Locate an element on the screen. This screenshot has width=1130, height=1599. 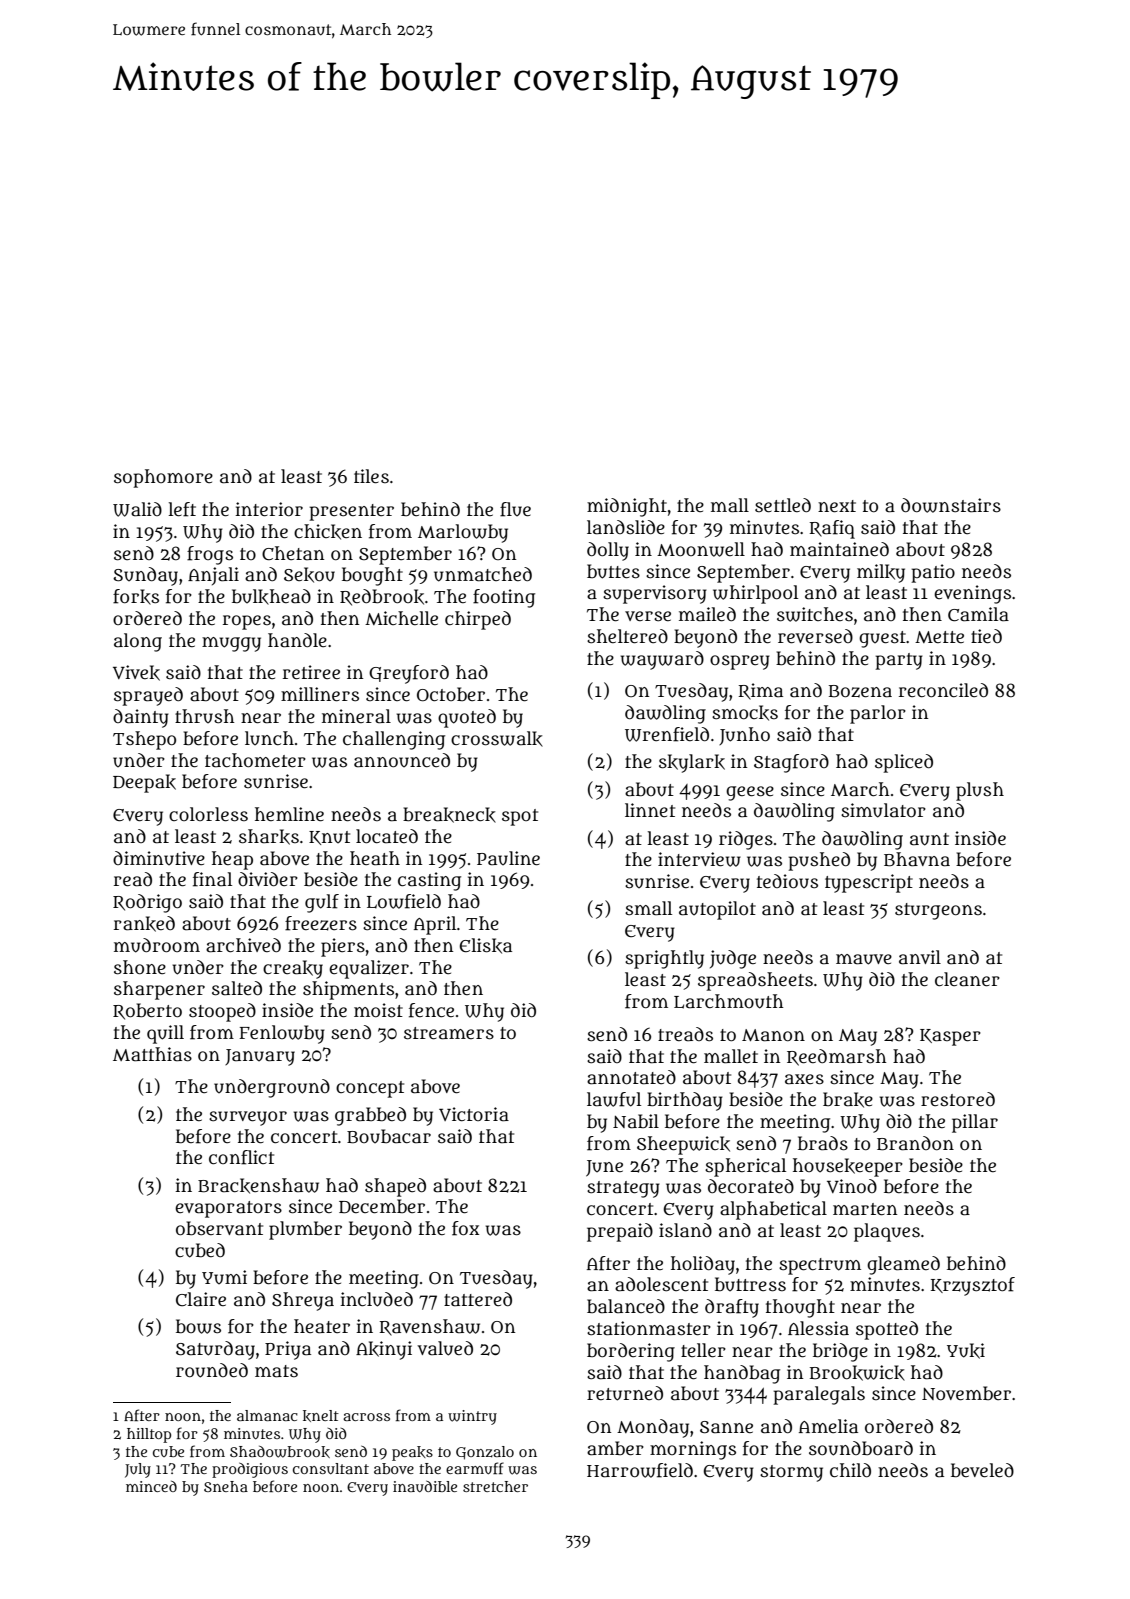
rounded is located at coordinates (212, 1370).
